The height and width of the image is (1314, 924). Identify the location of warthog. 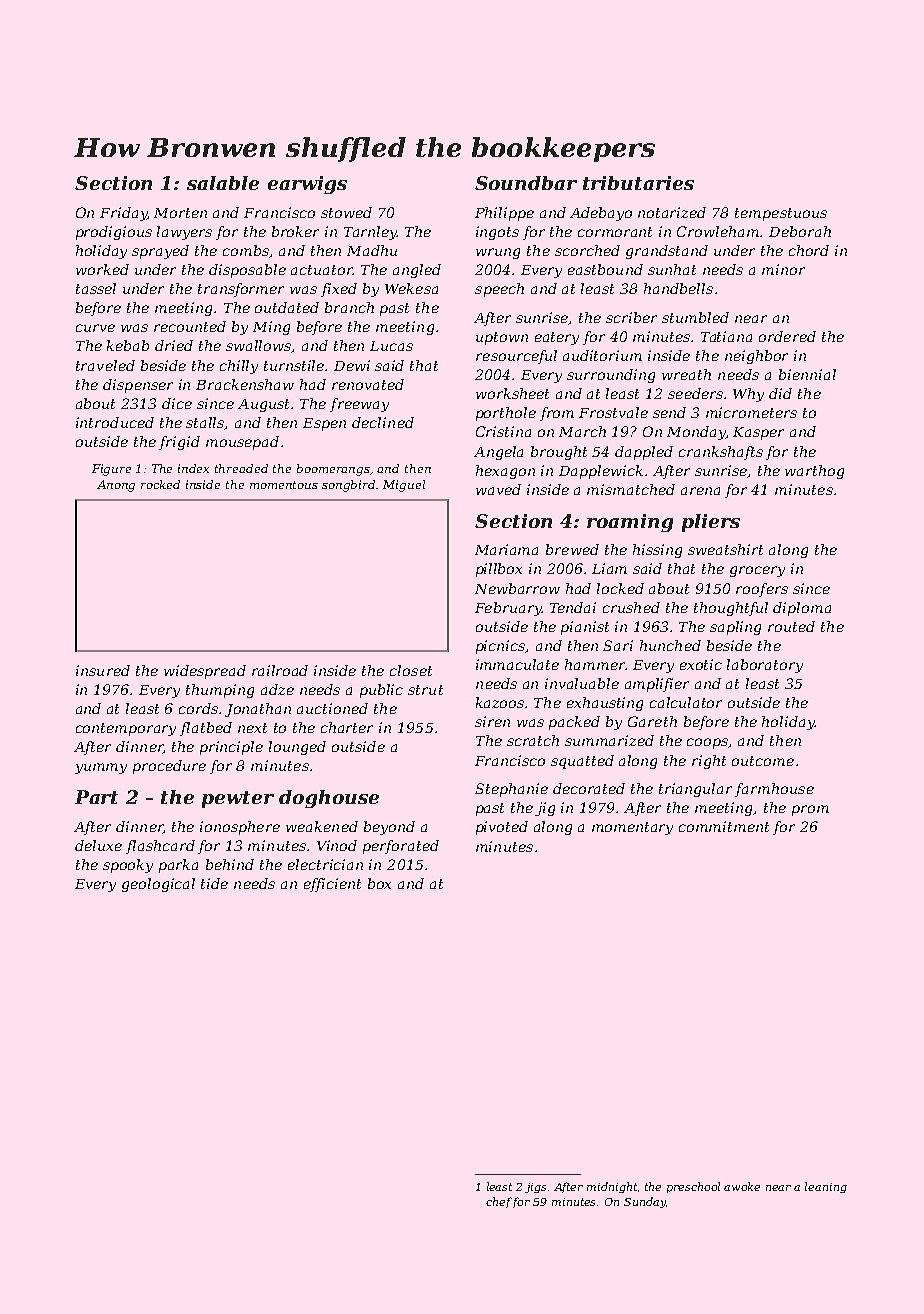
(814, 472).
